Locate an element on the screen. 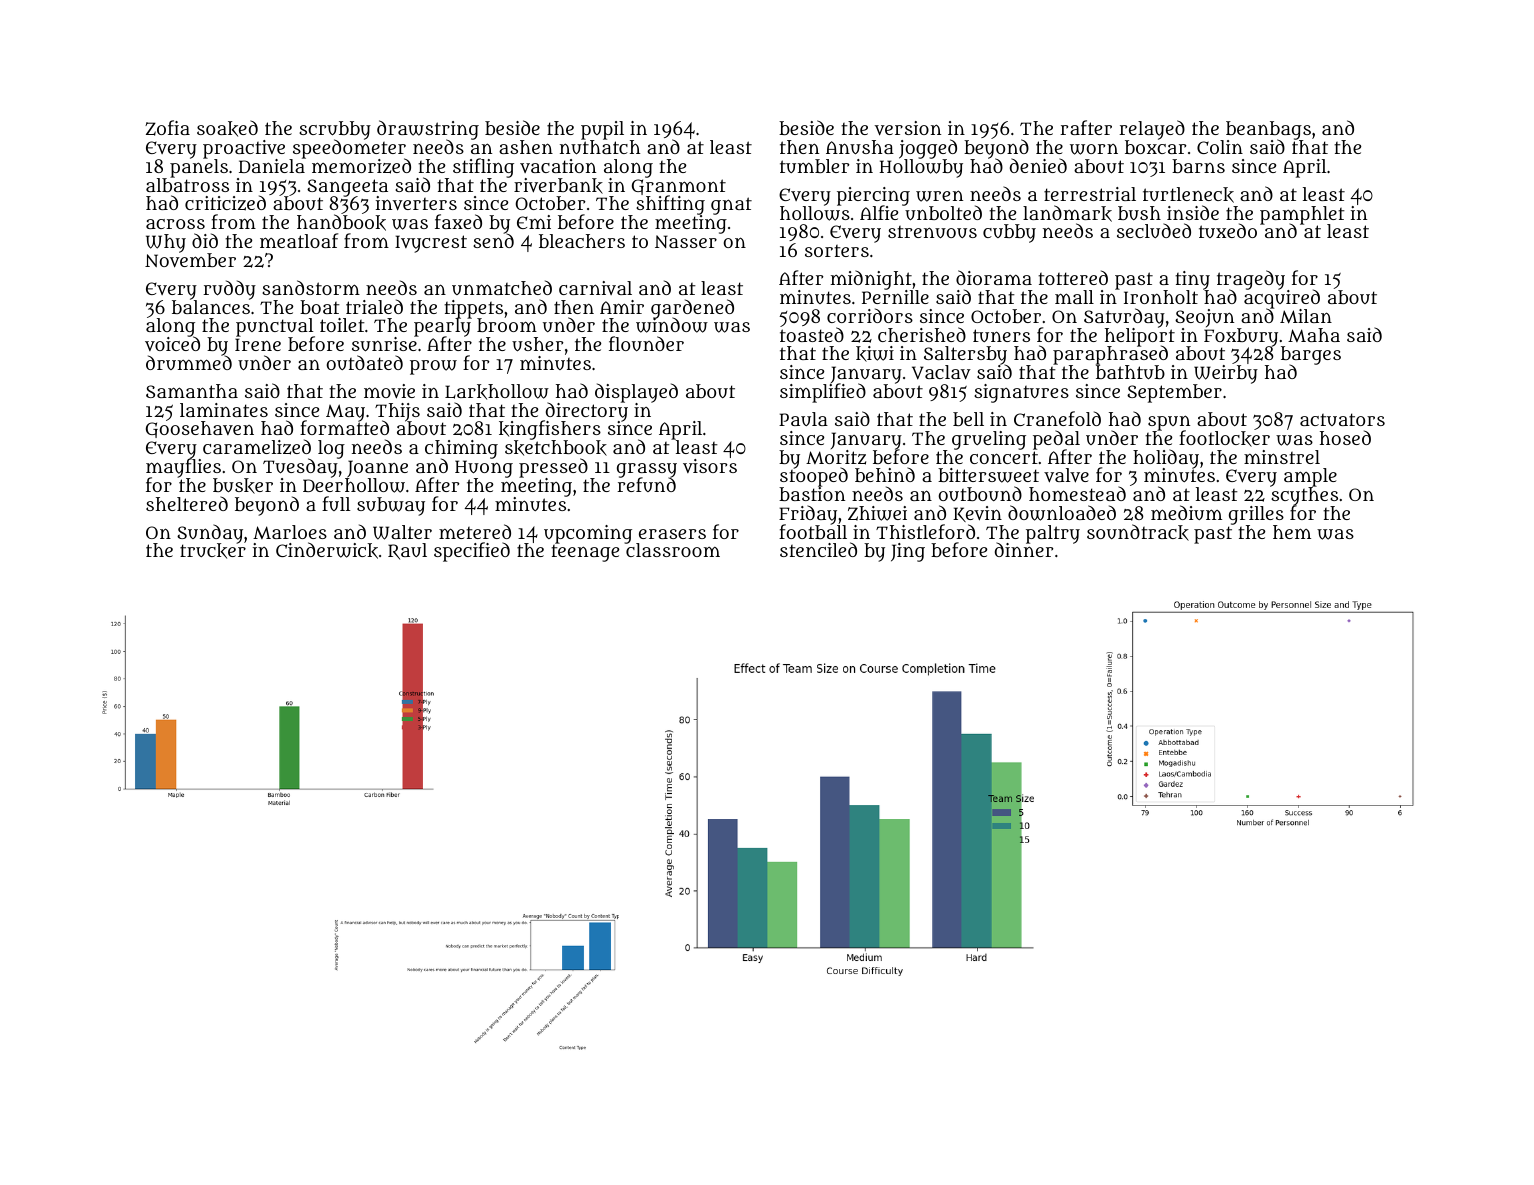  minstrel is located at coordinates (1282, 457).
